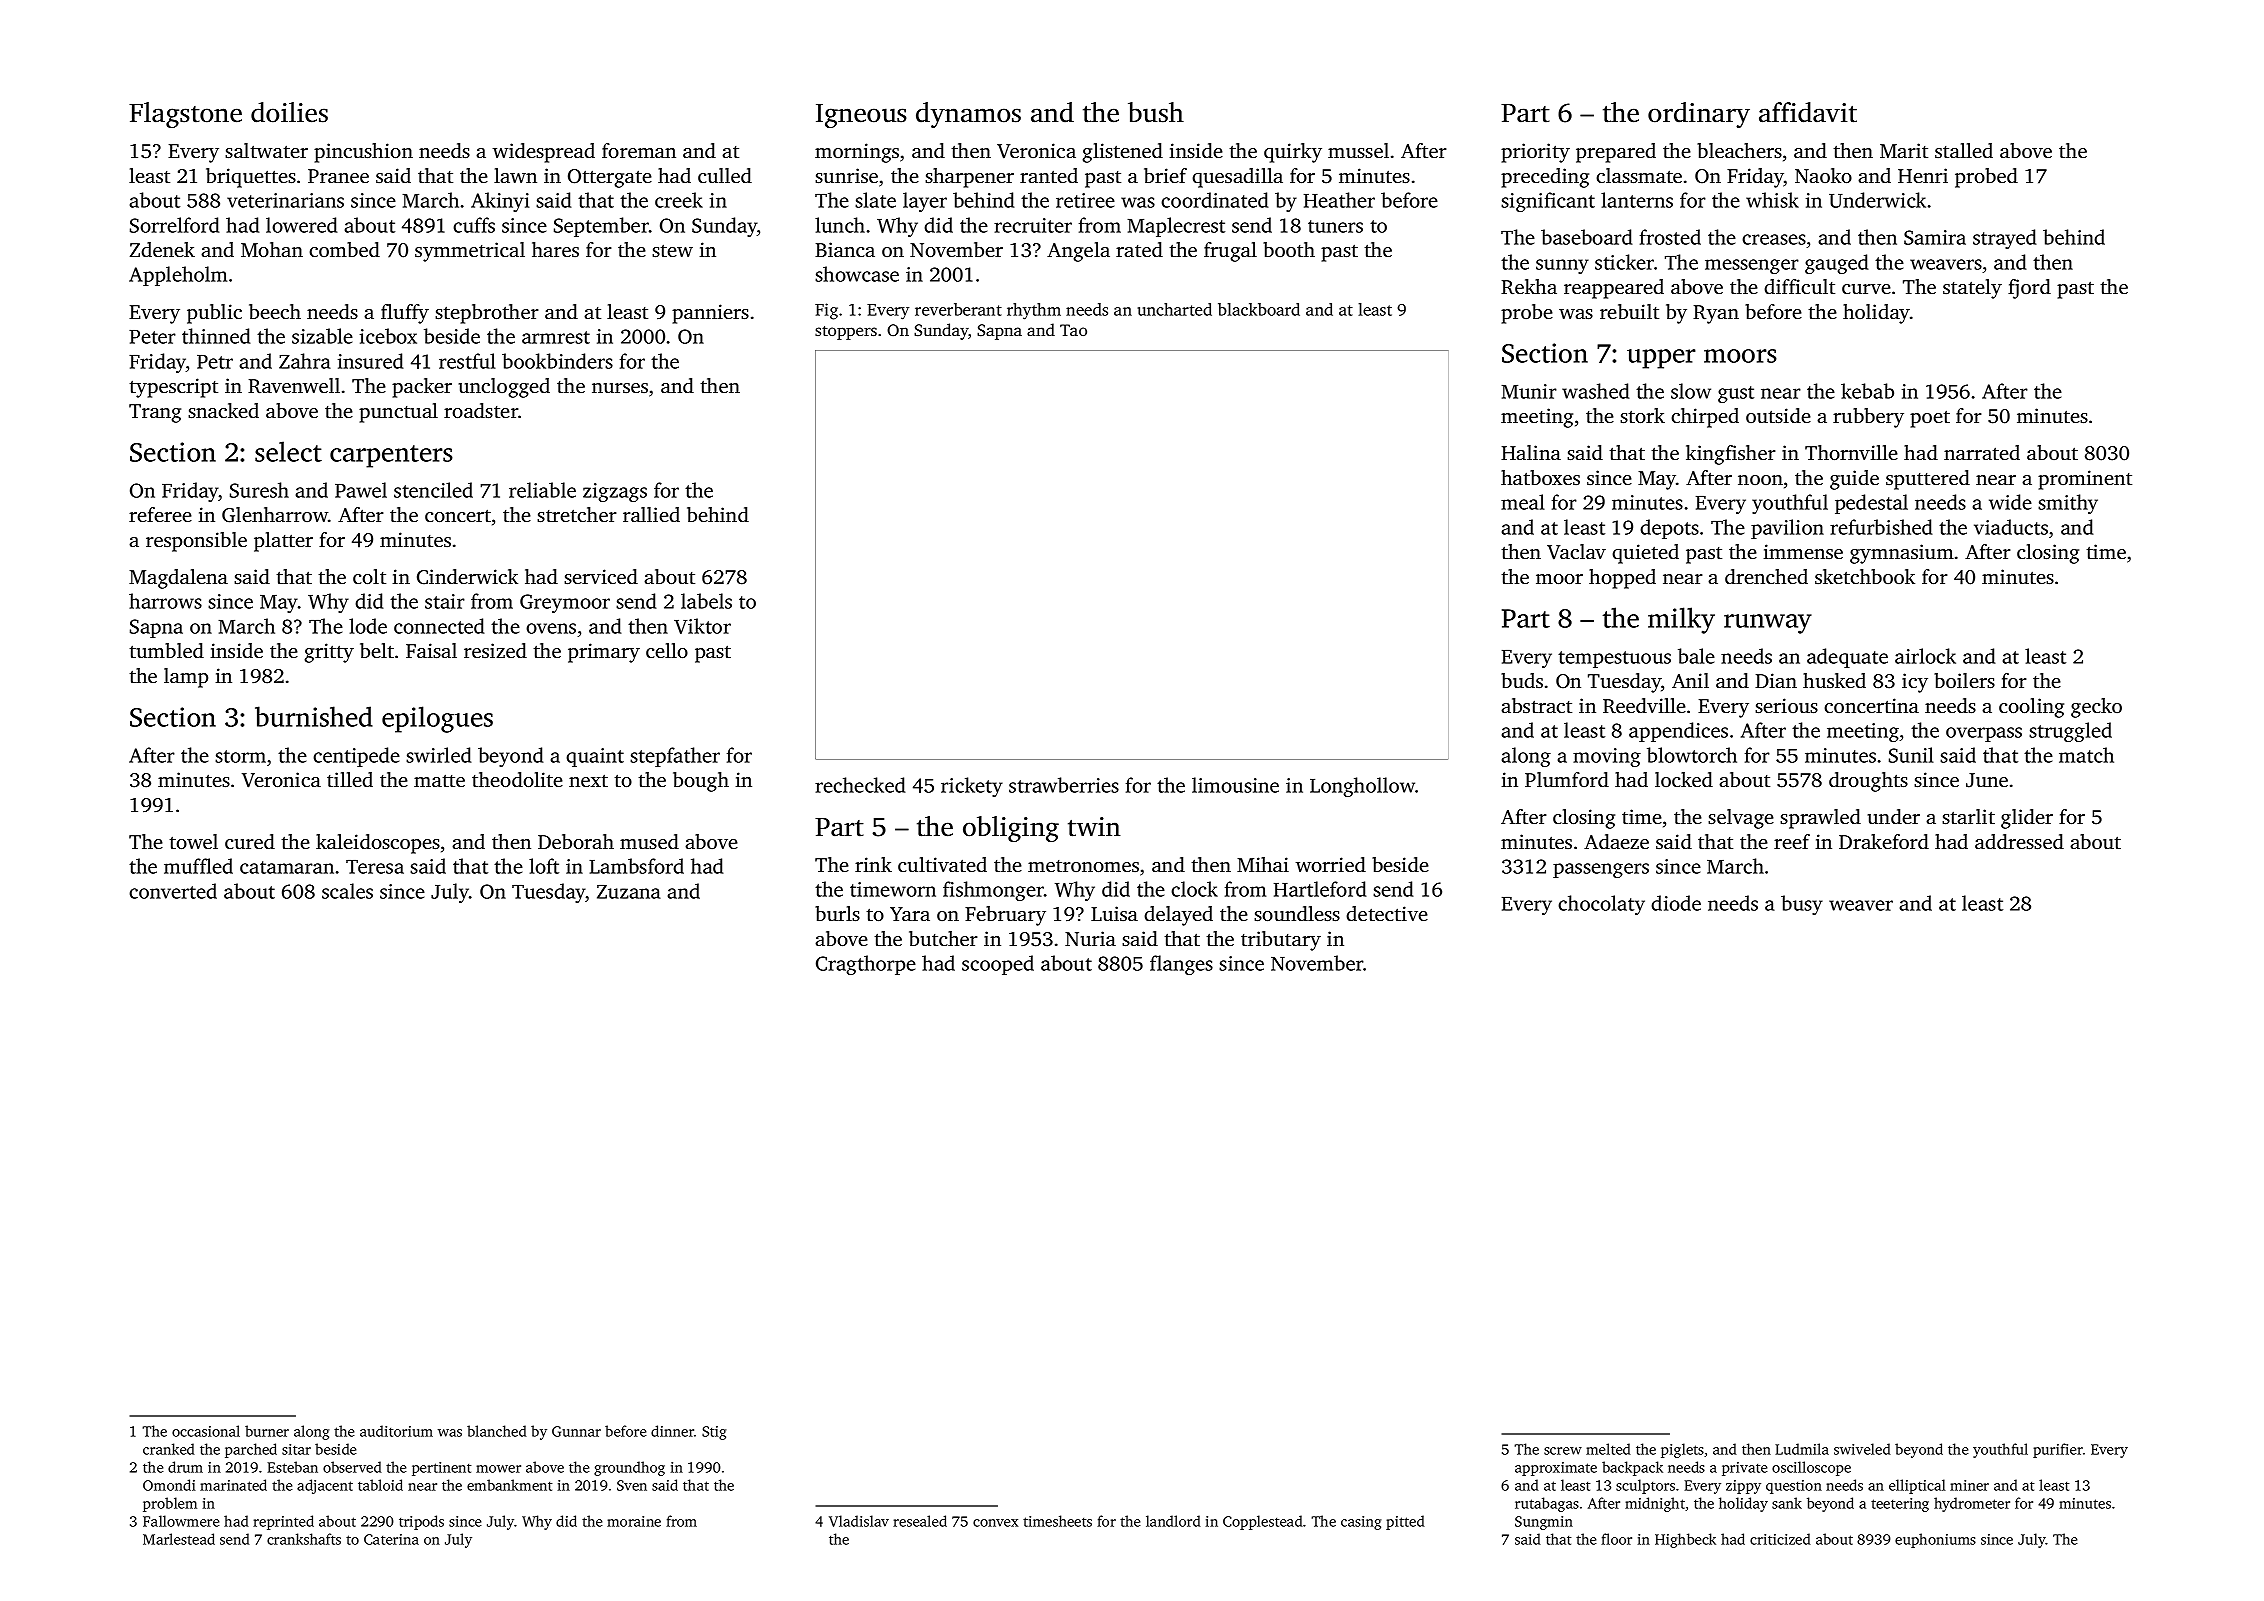 Image resolution: width=2264 pixels, height=1601 pixels. I want to click on buds, so click(1522, 680).
